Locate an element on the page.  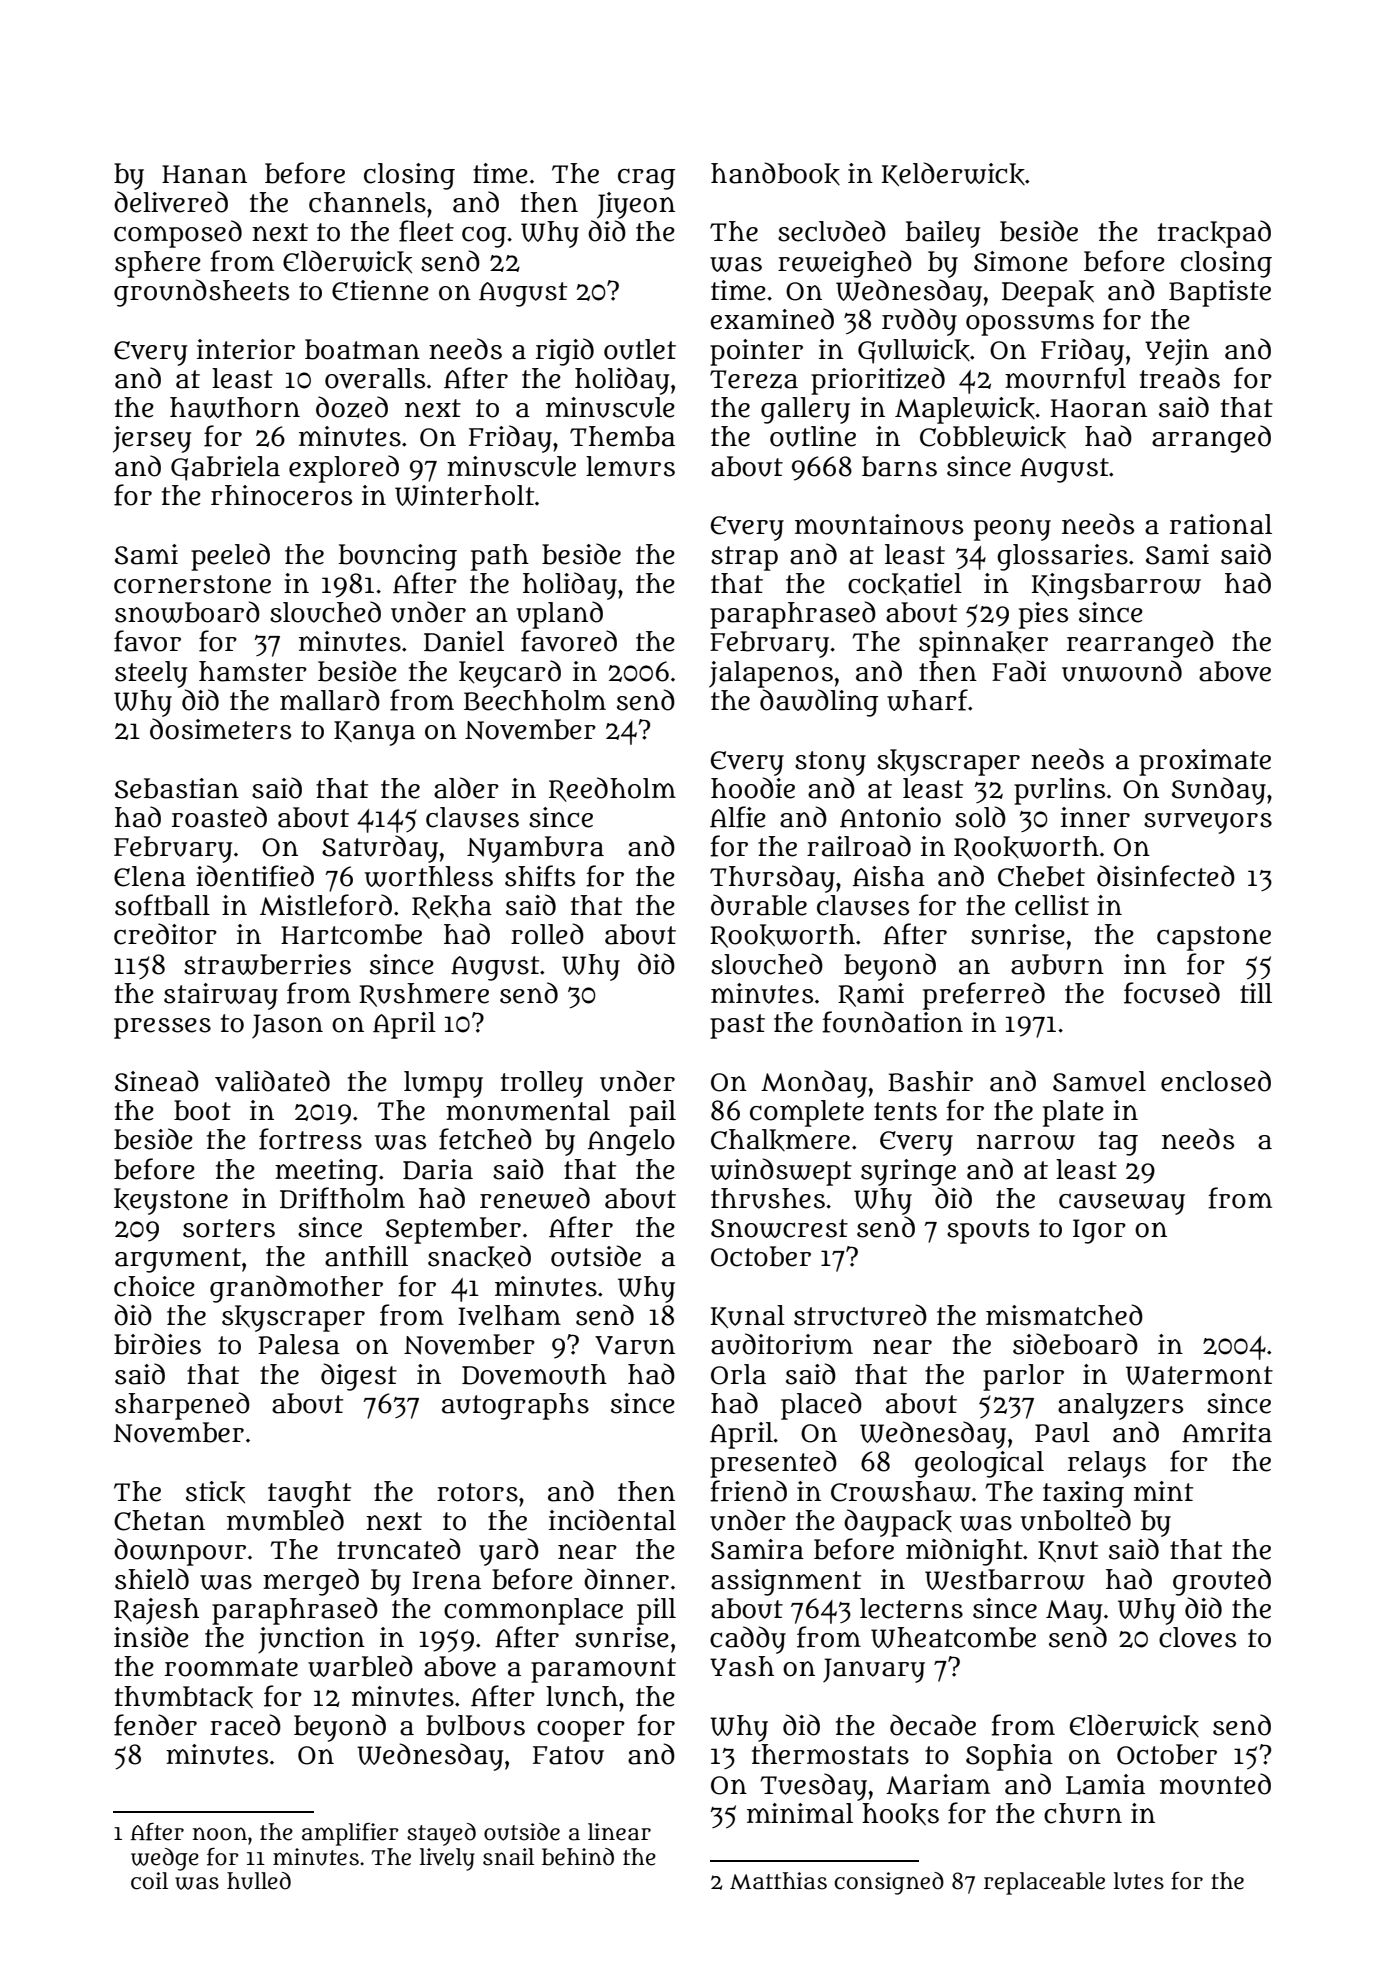
Knut is located at coordinates (1068, 1551).
